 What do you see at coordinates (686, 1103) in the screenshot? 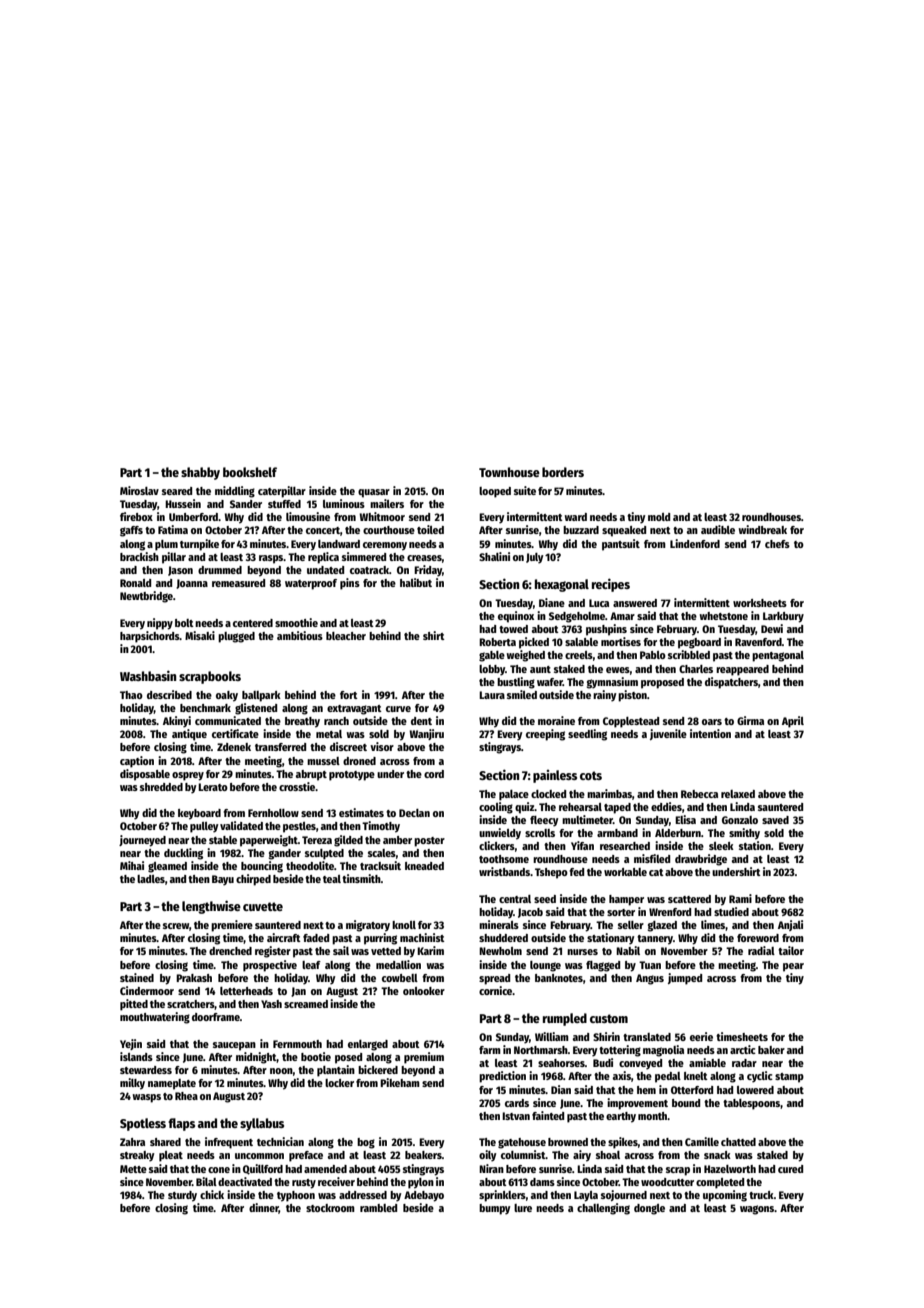
I see `bound` at bounding box center [686, 1103].
